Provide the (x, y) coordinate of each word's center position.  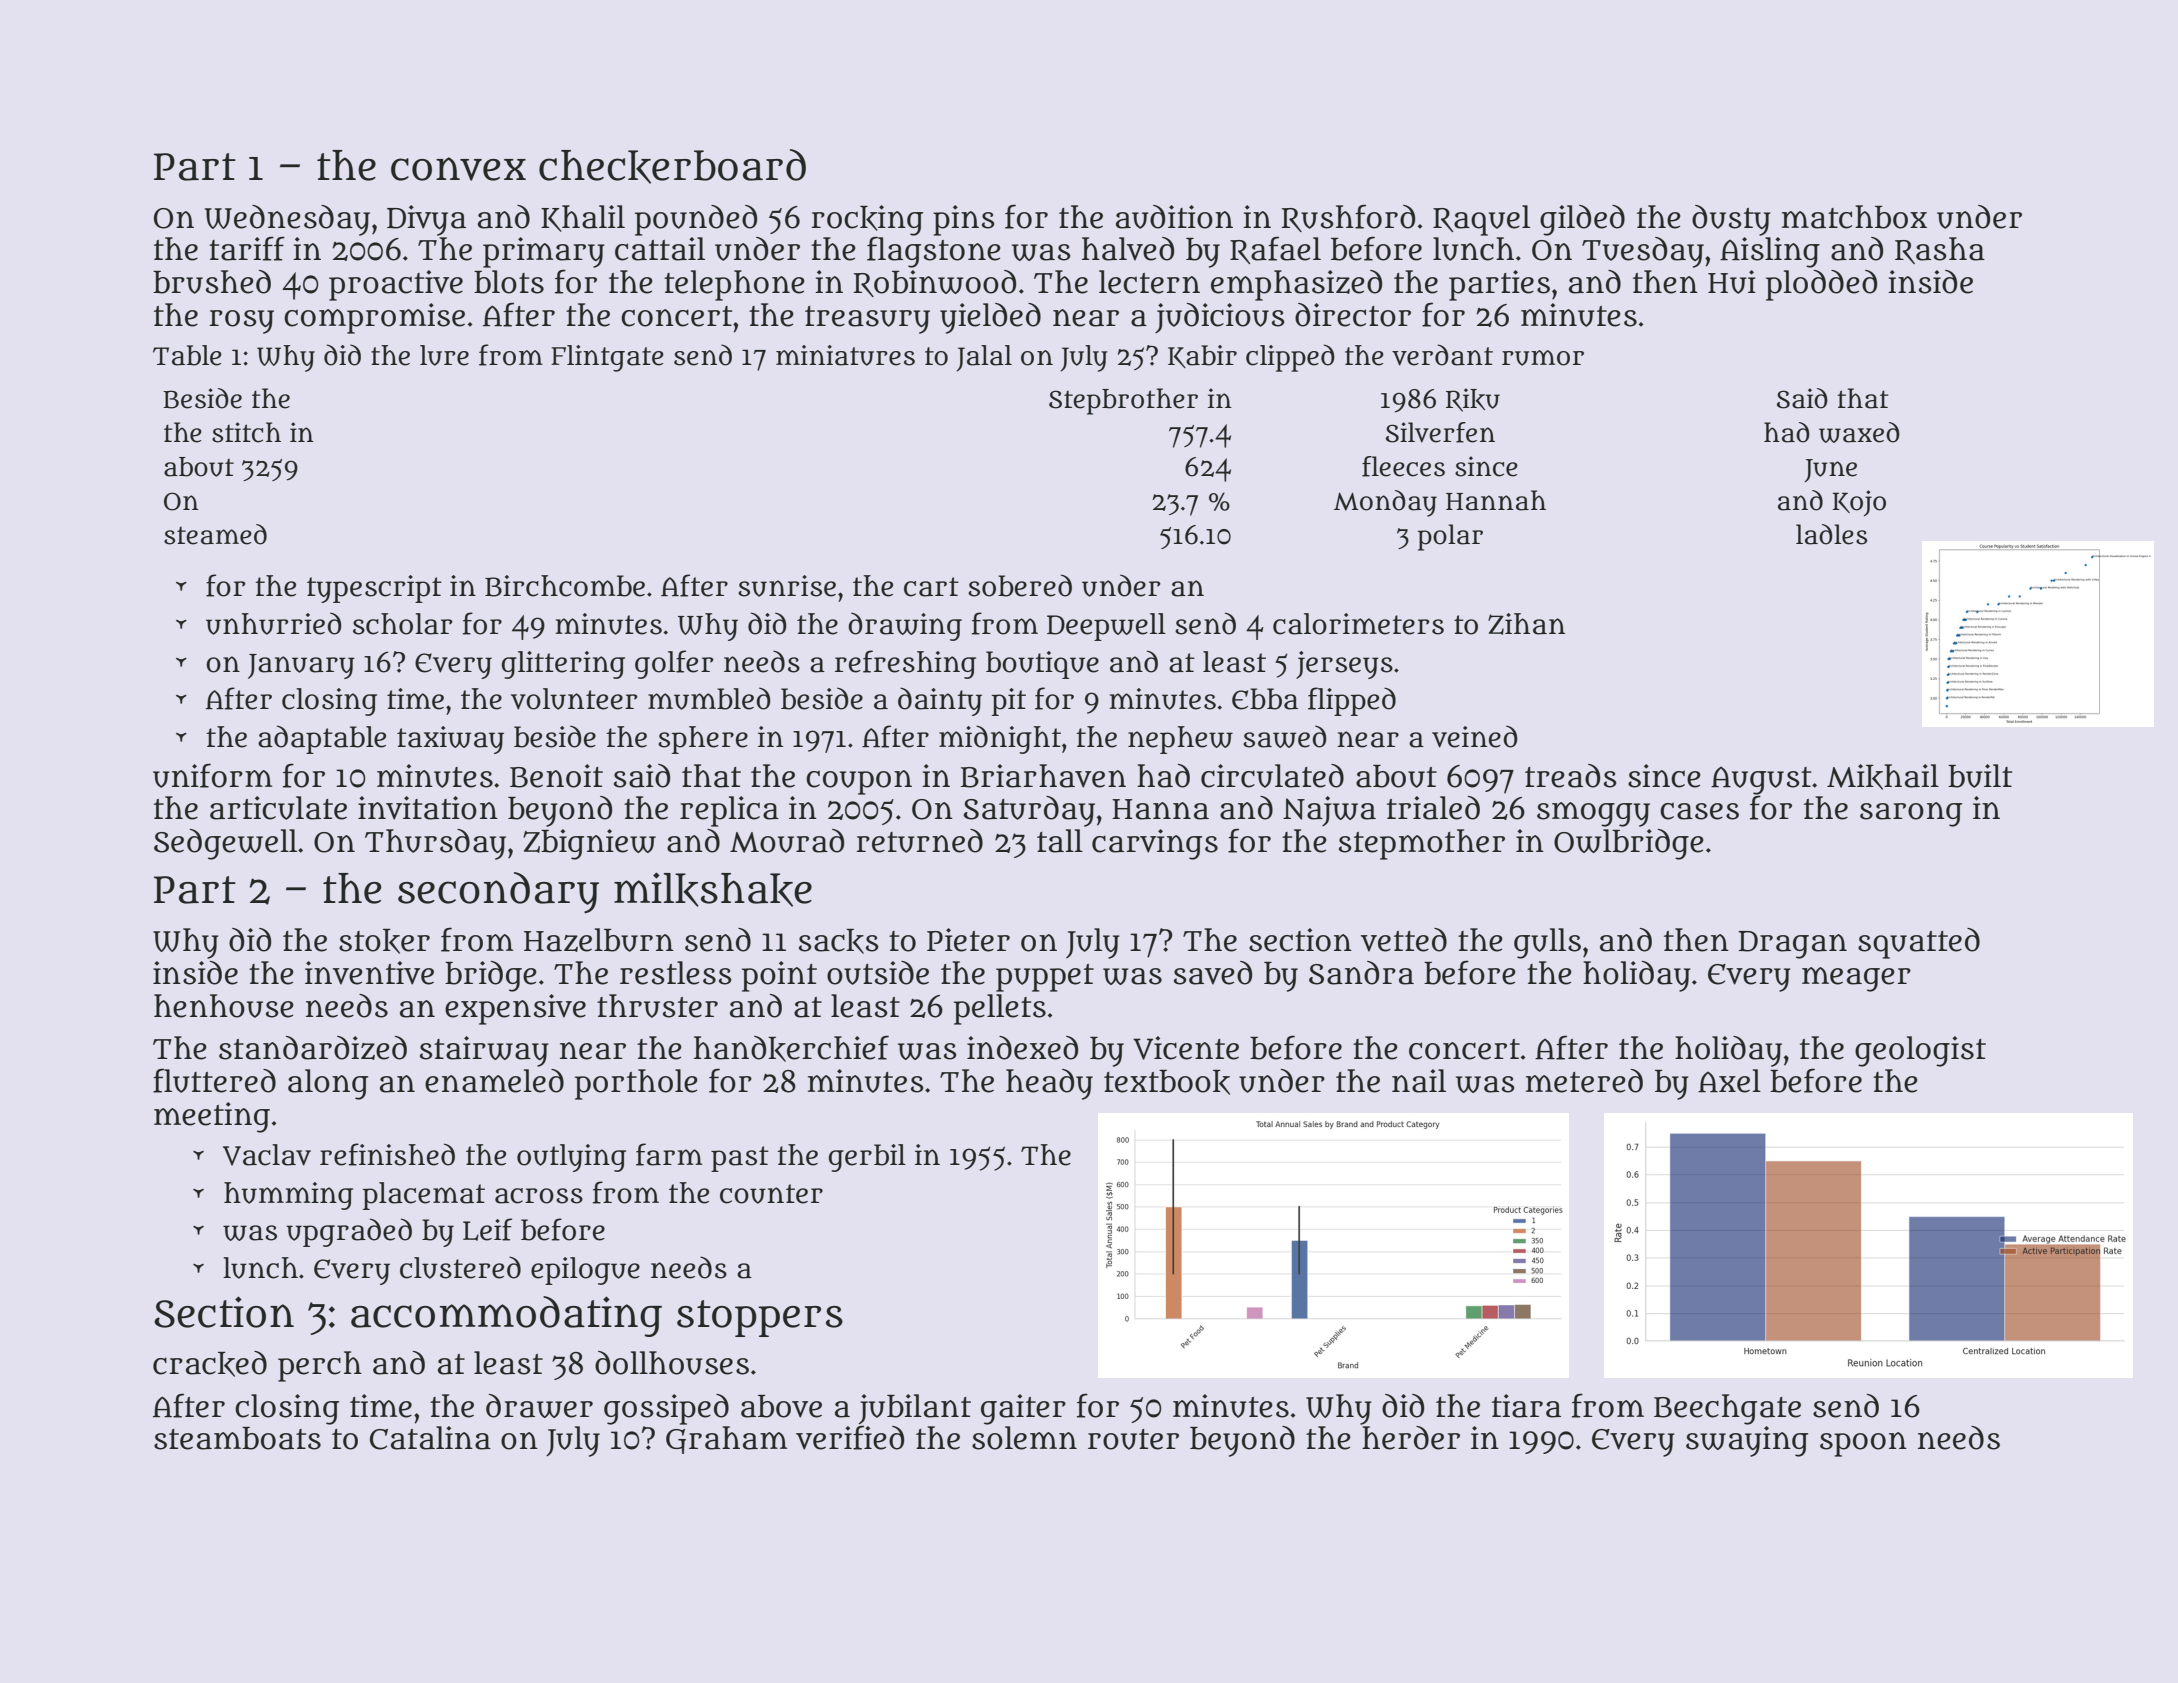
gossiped (666, 1409)
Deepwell (1106, 627)
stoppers (760, 1318)
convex (458, 169)
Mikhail (1883, 777)
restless (676, 973)
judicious (1220, 318)
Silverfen (1440, 432)
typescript (374, 589)
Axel (1729, 1081)
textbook (1167, 1082)
